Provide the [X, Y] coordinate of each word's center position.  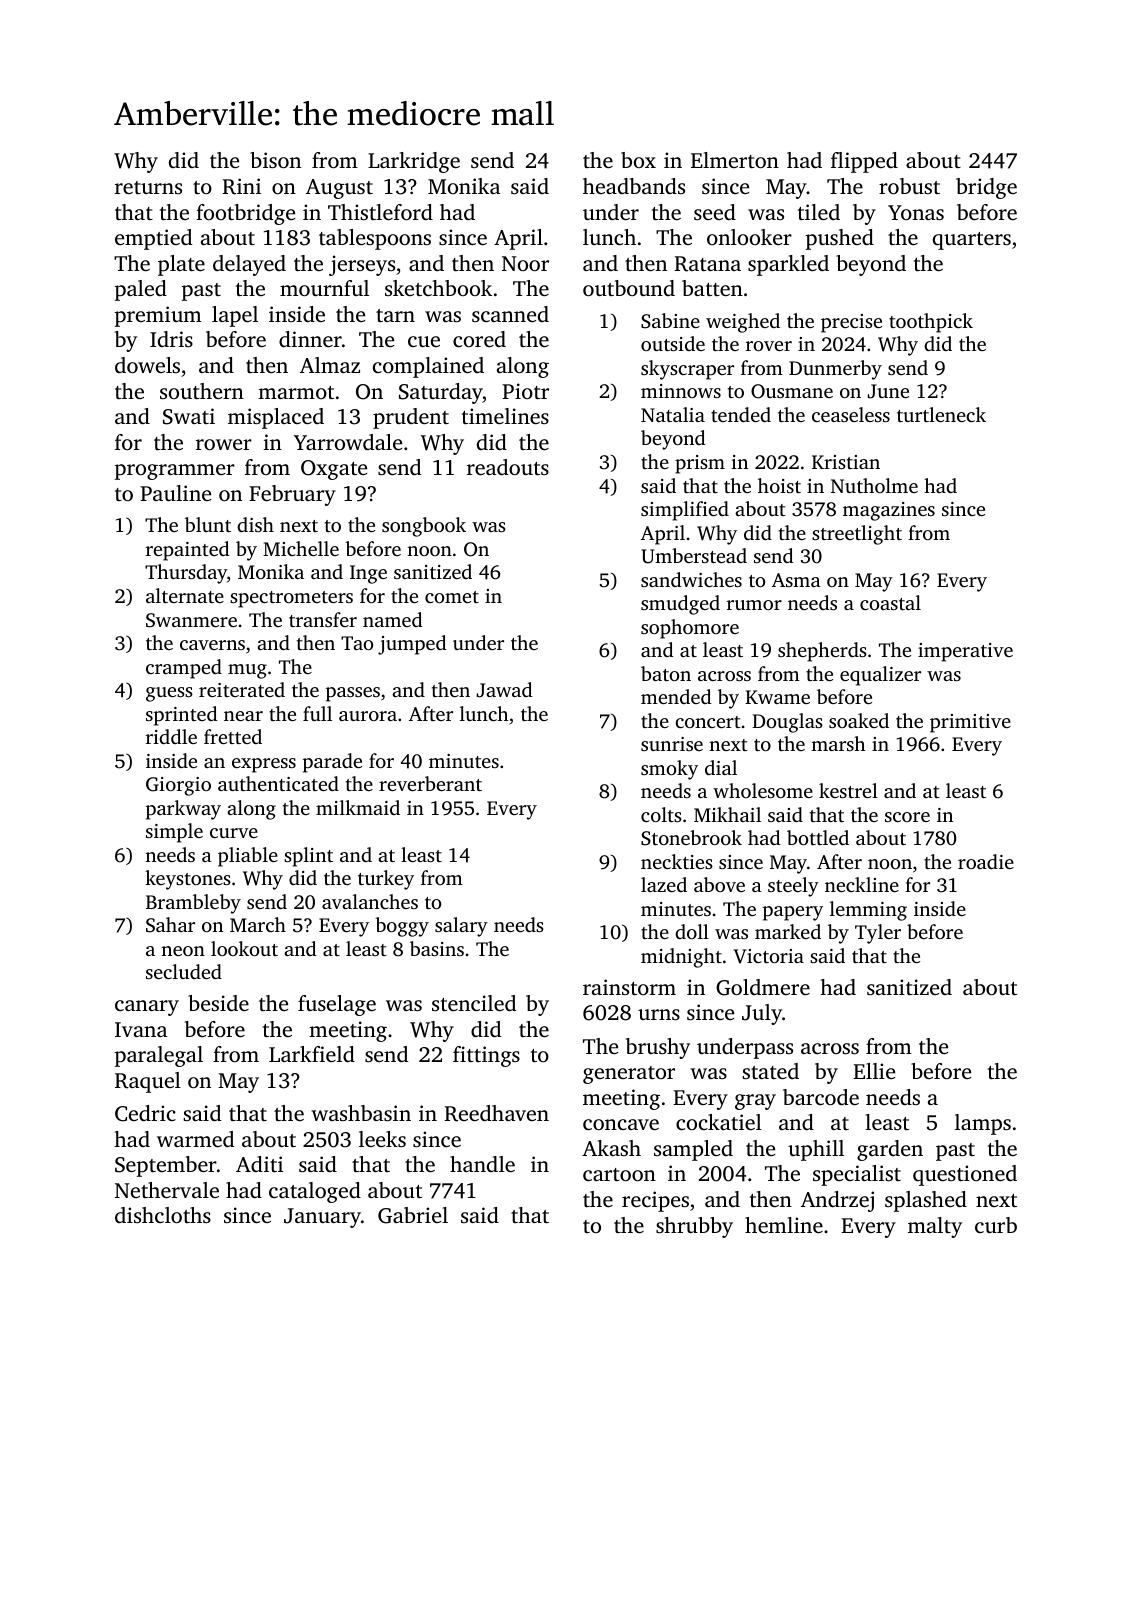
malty [935, 1227]
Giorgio [178, 786]
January [322, 1218]
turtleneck [941, 414]
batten [712, 288]
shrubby [694, 1227]
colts [661, 814]
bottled [818, 837]
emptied [153, 239]
